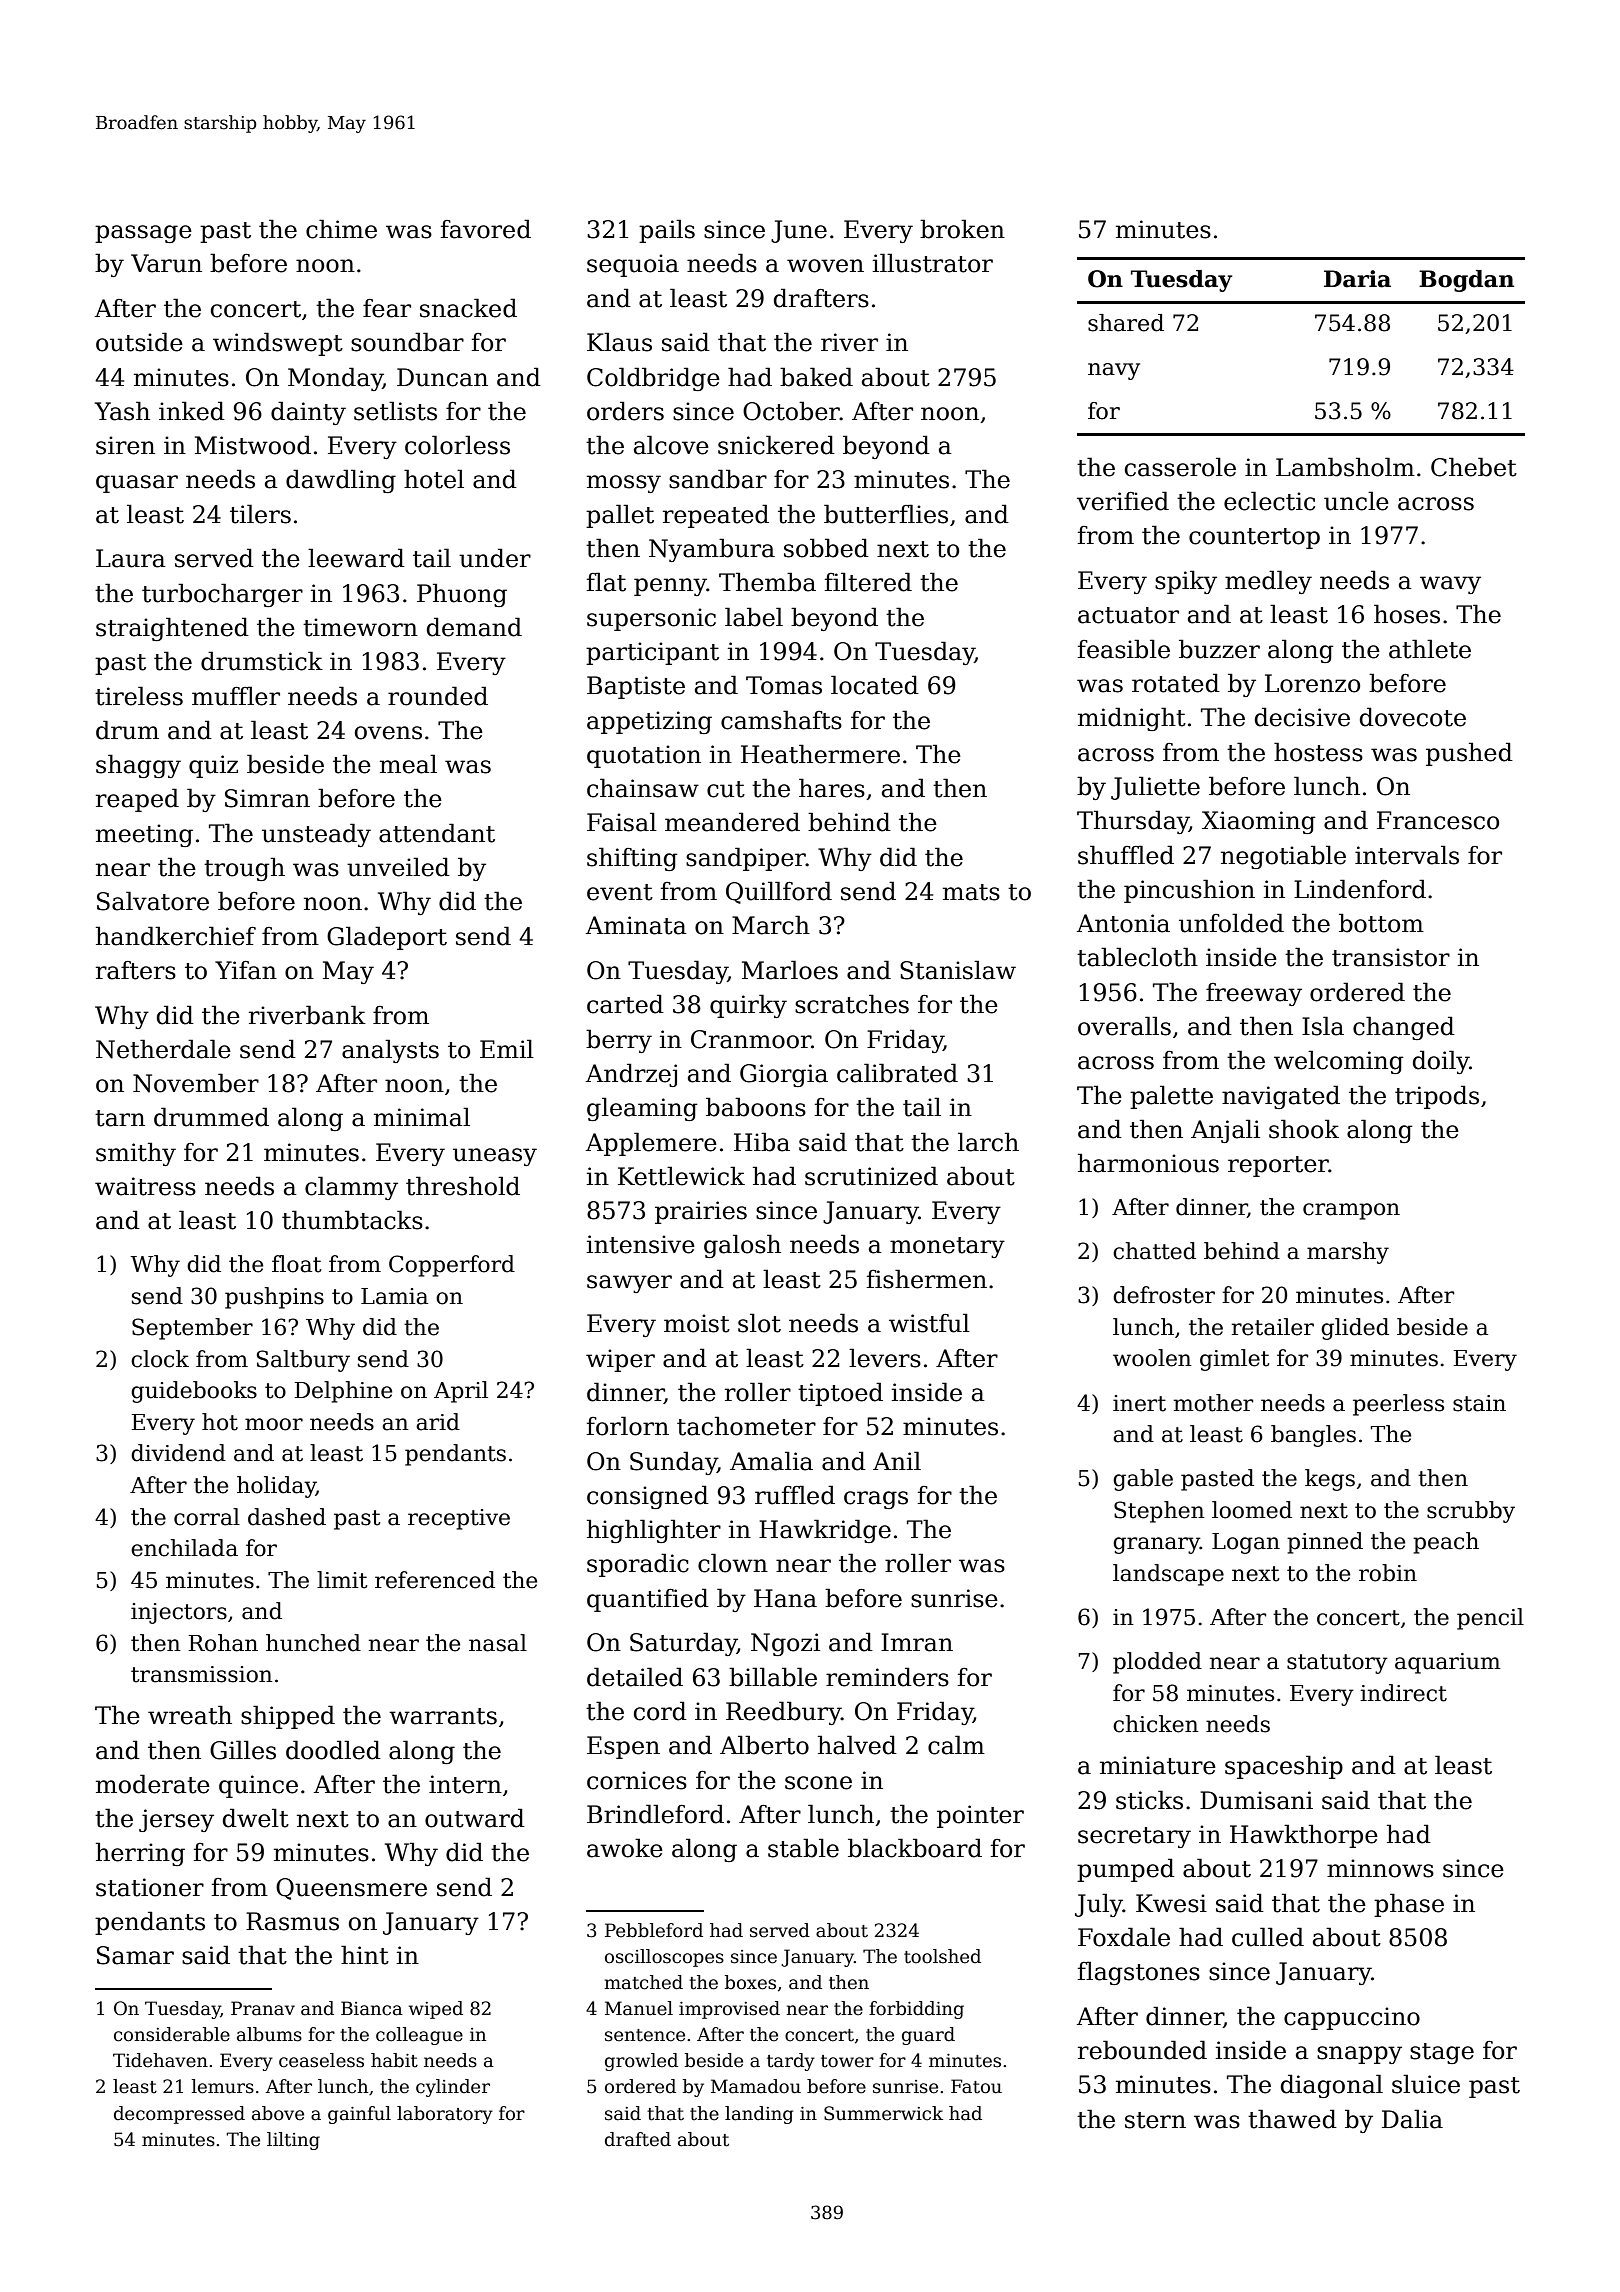 This screenshot has width=1620, height=2292. Describe the element at coordinates (153, 901) in the screenshot. I see `Salvatore` at that location.
